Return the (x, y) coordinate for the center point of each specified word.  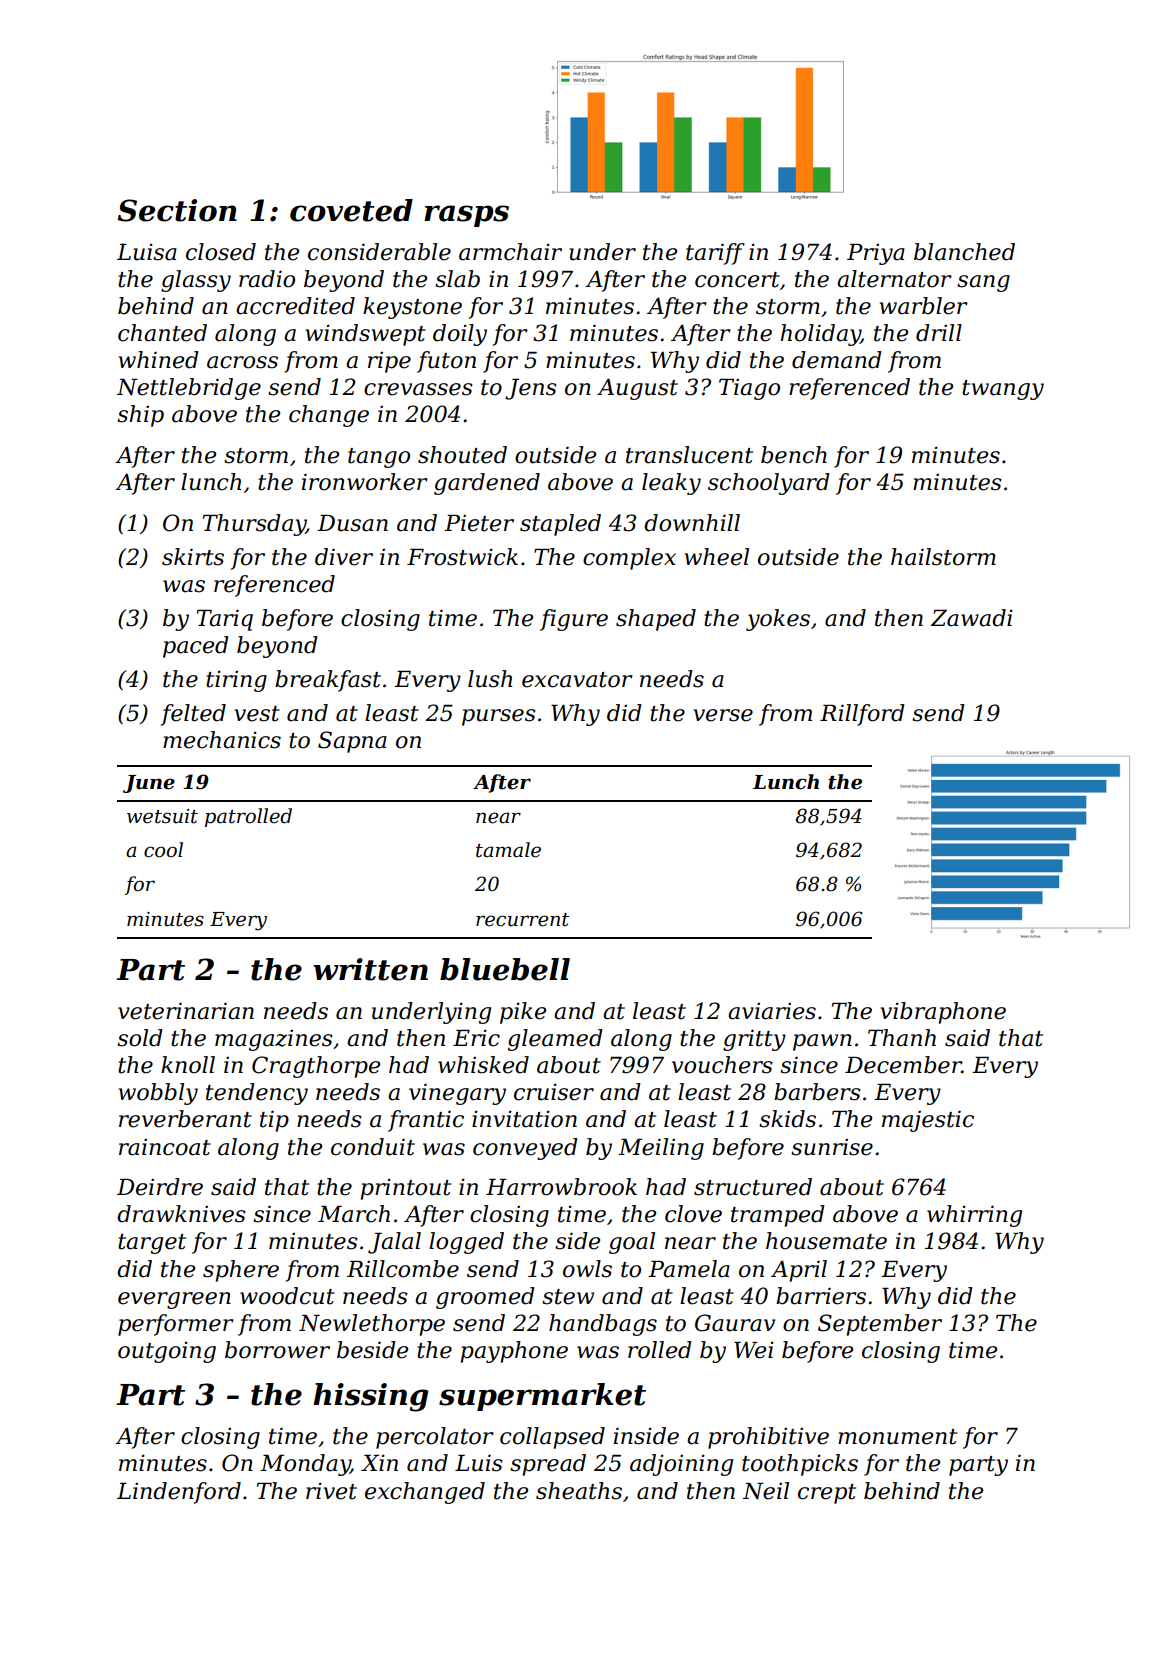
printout (405, 1189)
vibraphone (943, 1013)
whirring (974, 1216)
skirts (193, 557)
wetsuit (162, 816)
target (152, 1244)
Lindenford (179, 1493)
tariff (715, 254)
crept (827, 1494)
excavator (577, 680)
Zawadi (972, 618)
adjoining (681, 1465)
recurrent (522, 920)
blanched (964, 252)
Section (177, 210)
